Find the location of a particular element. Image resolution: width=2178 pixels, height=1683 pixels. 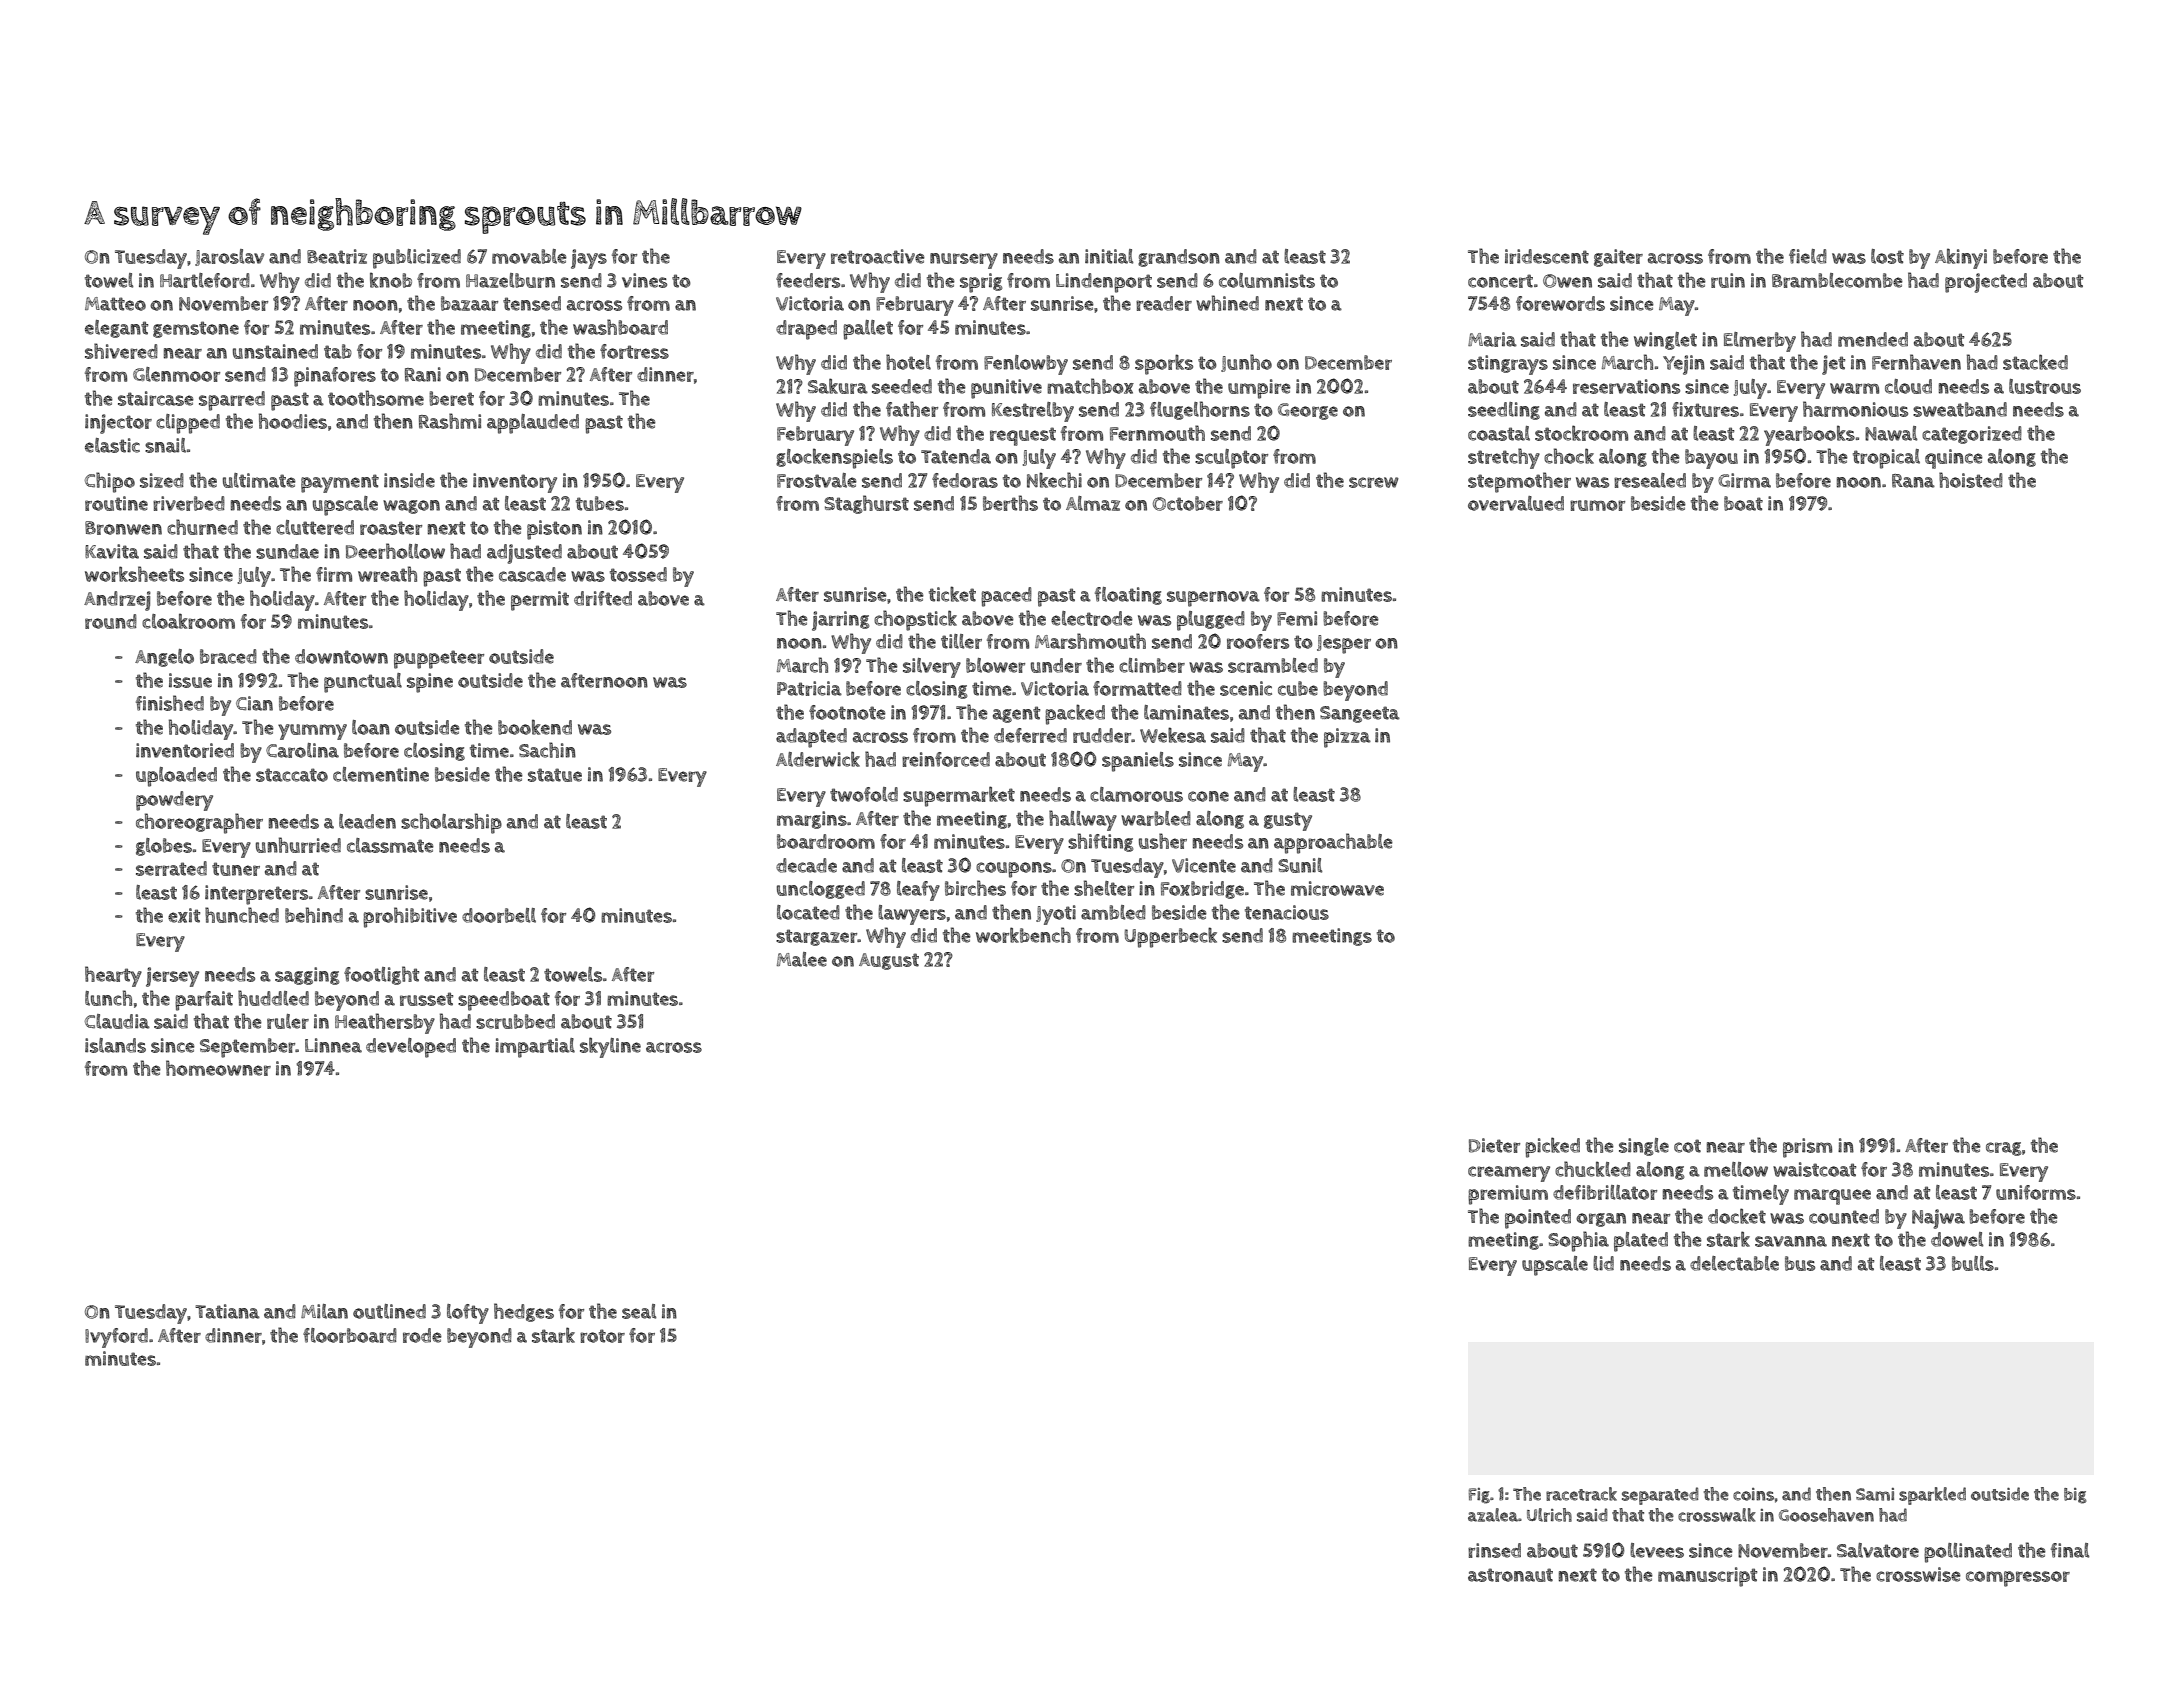

doorbell is located at coordinates (499, 915).
